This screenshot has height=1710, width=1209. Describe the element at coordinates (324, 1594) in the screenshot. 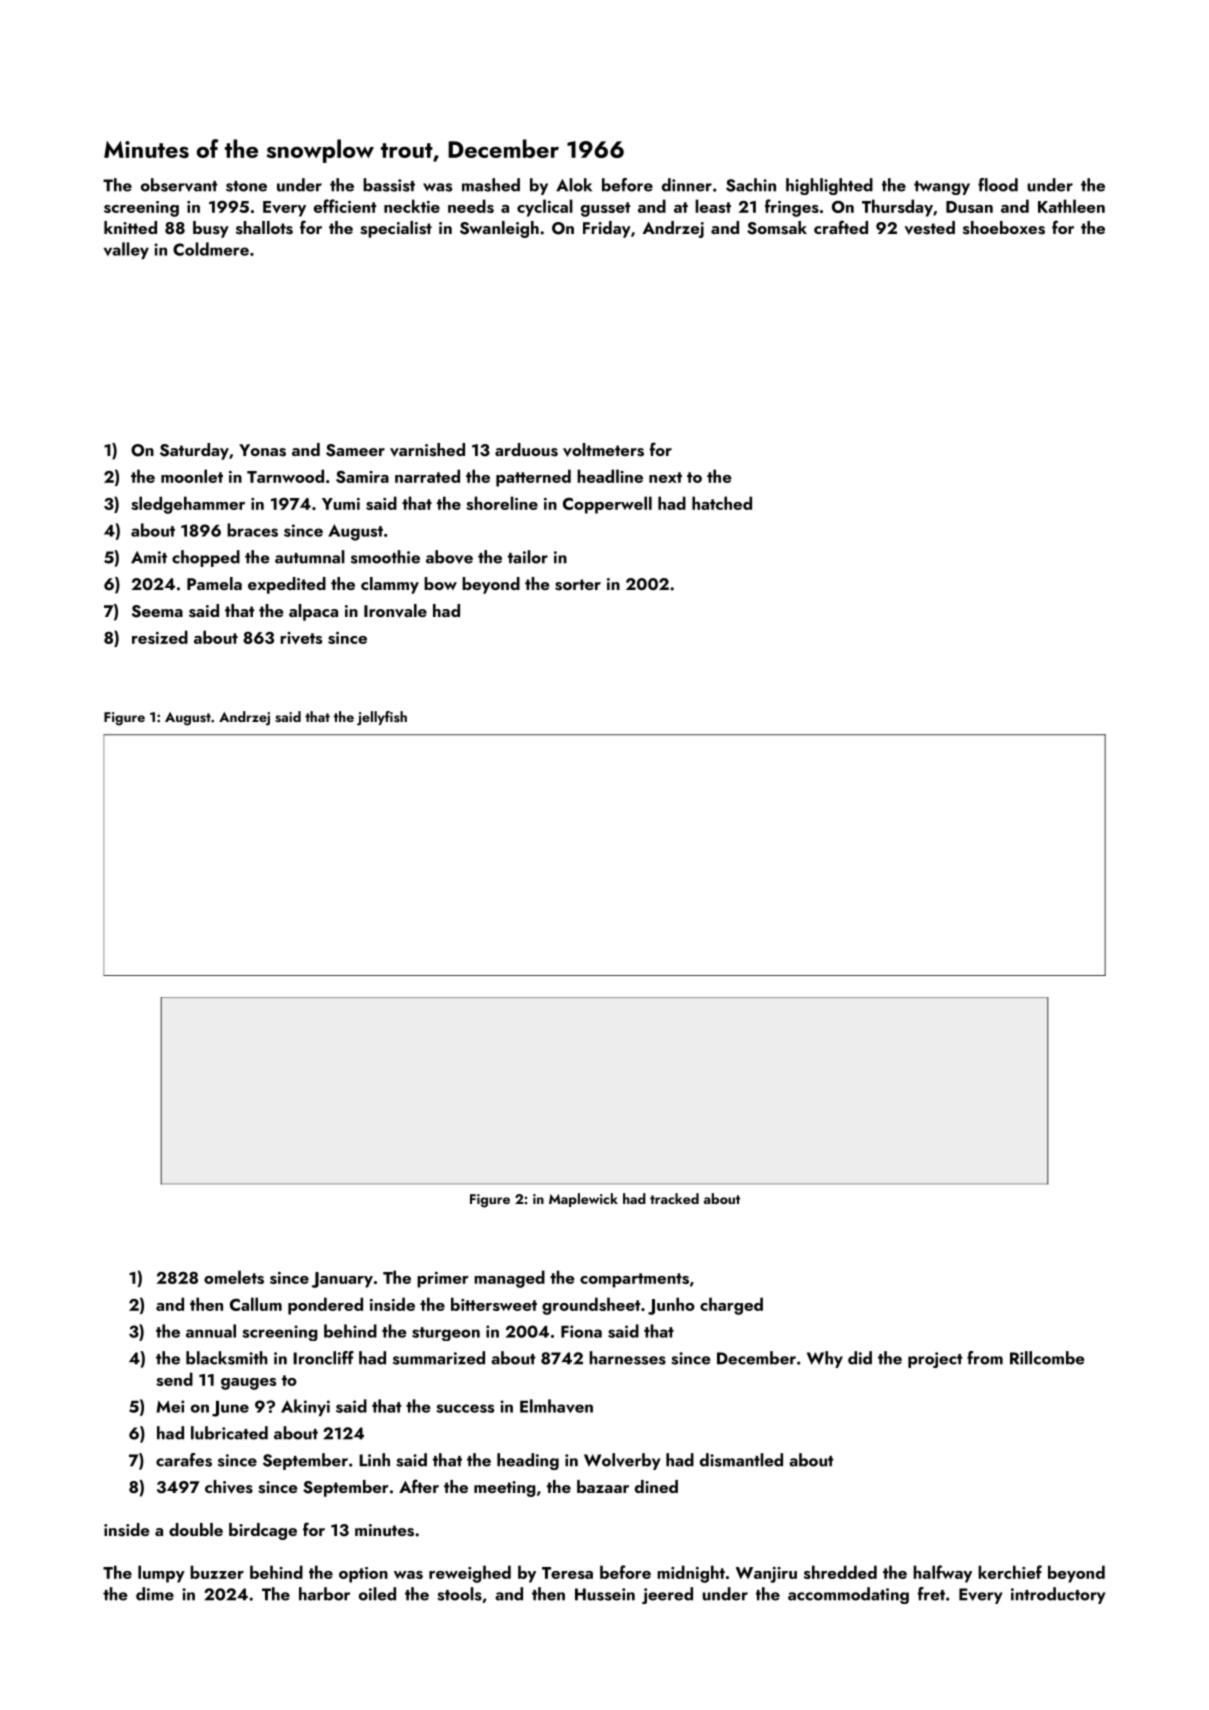

I see `harbor` at that location.
